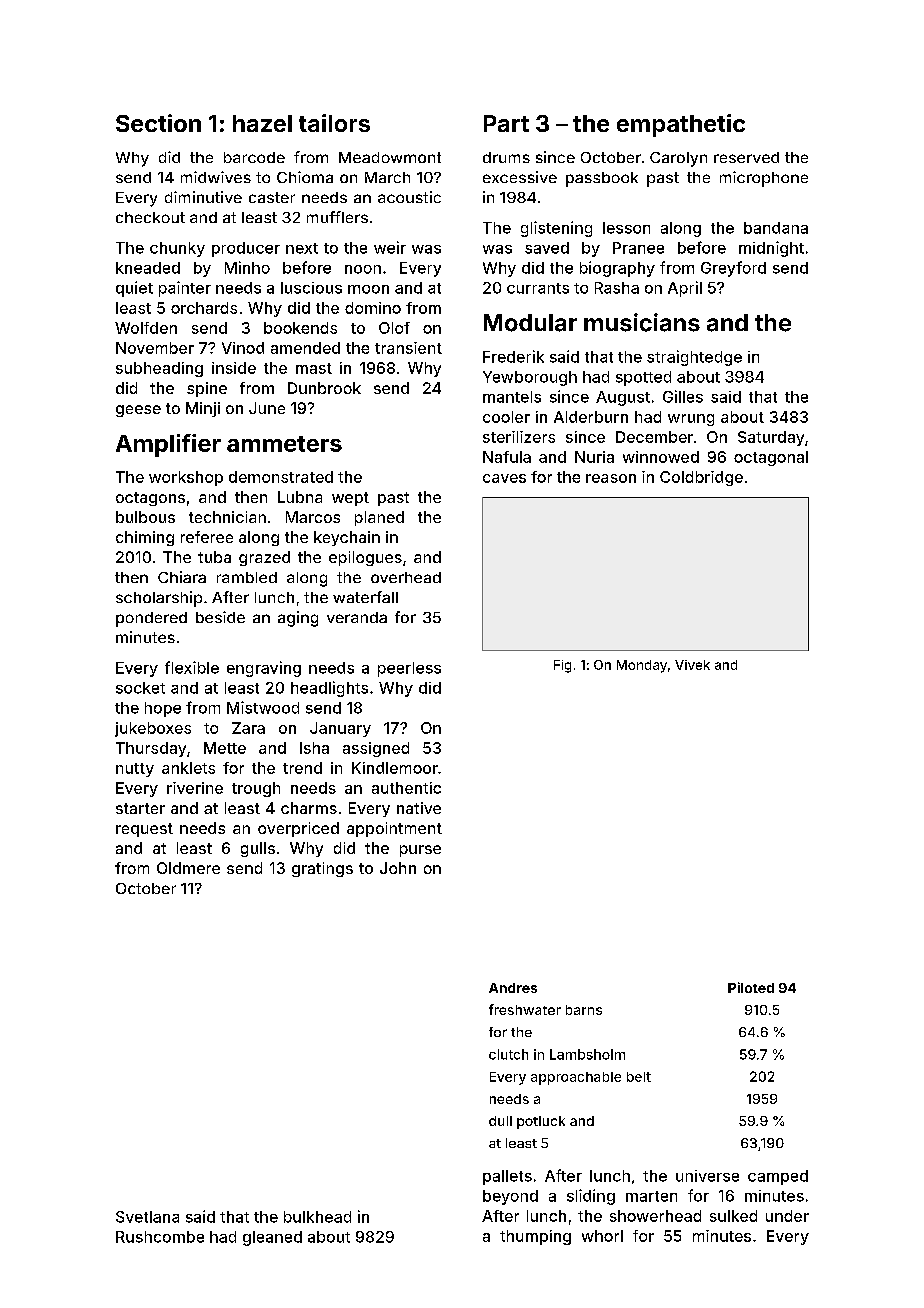 Image resolution: width=924 pixels, height=1308 pixels. Describe the element at coordinates (751, 987) in the image. I see `Piloted` at that location.
